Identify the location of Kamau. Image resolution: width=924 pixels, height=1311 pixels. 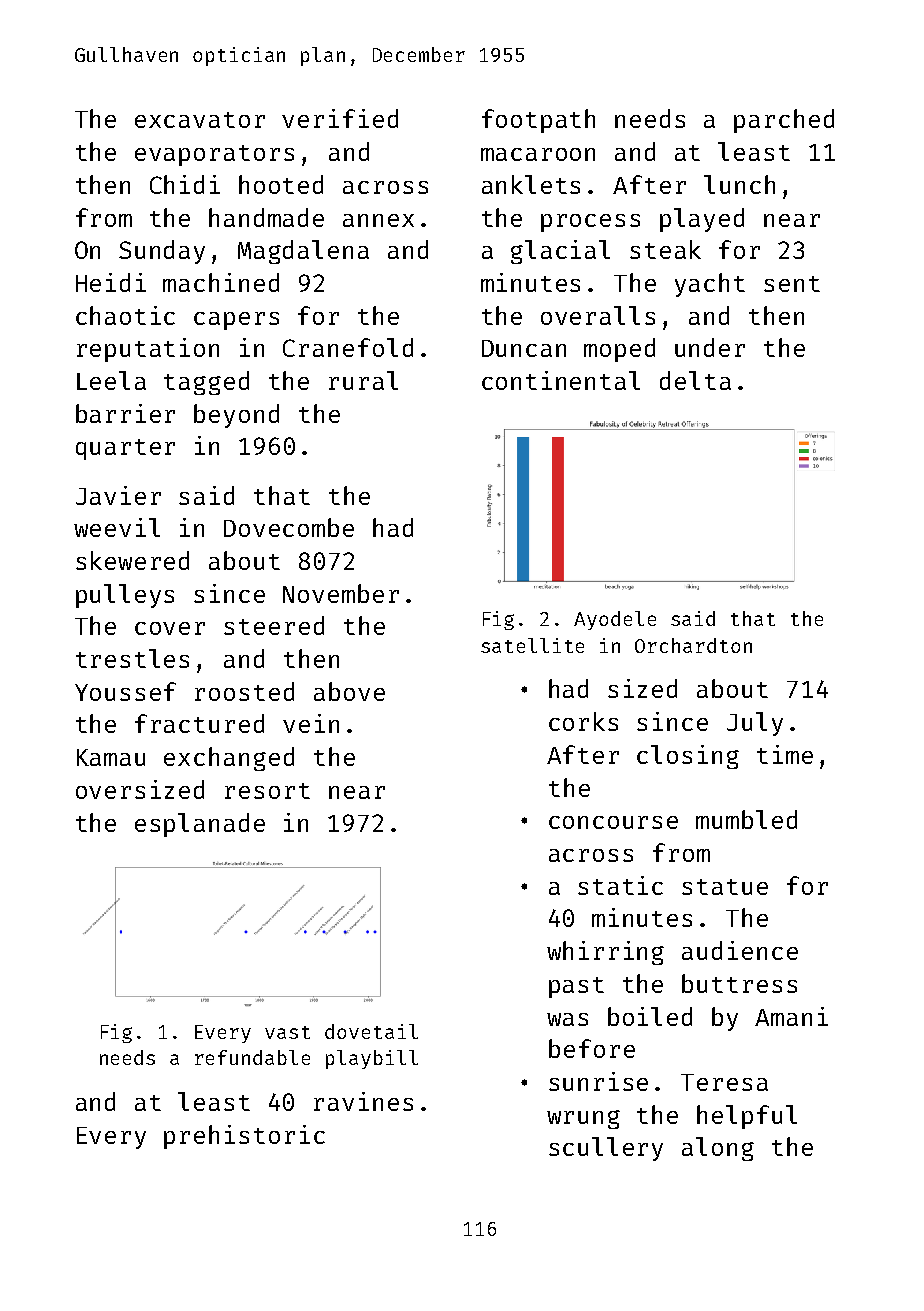
(111, 757).
